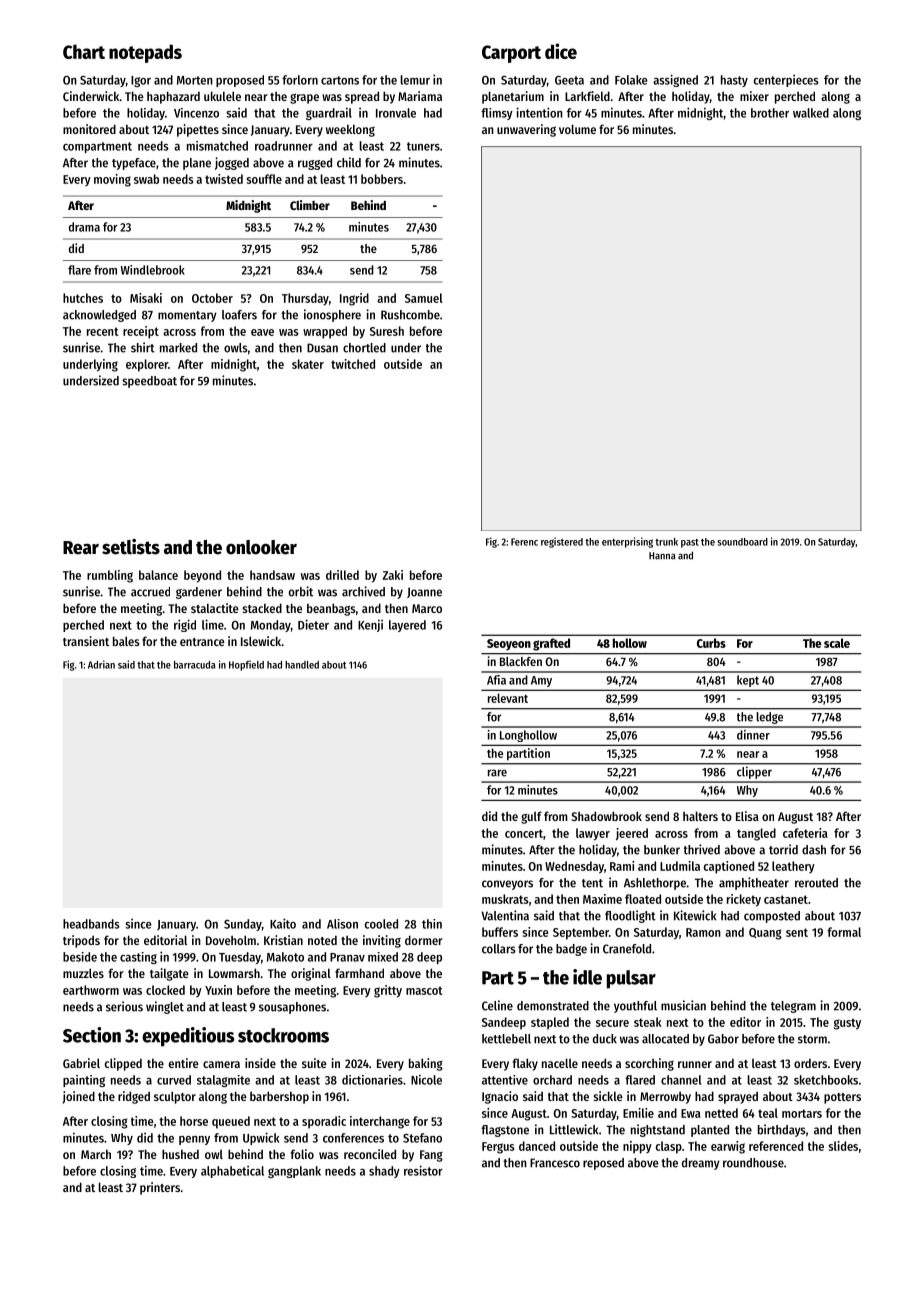 This image has height=1308, width=924. What do you see at coordinates (232, 1172) in the image?
I see `alphabetical` at bounding box center [232, 1172].
